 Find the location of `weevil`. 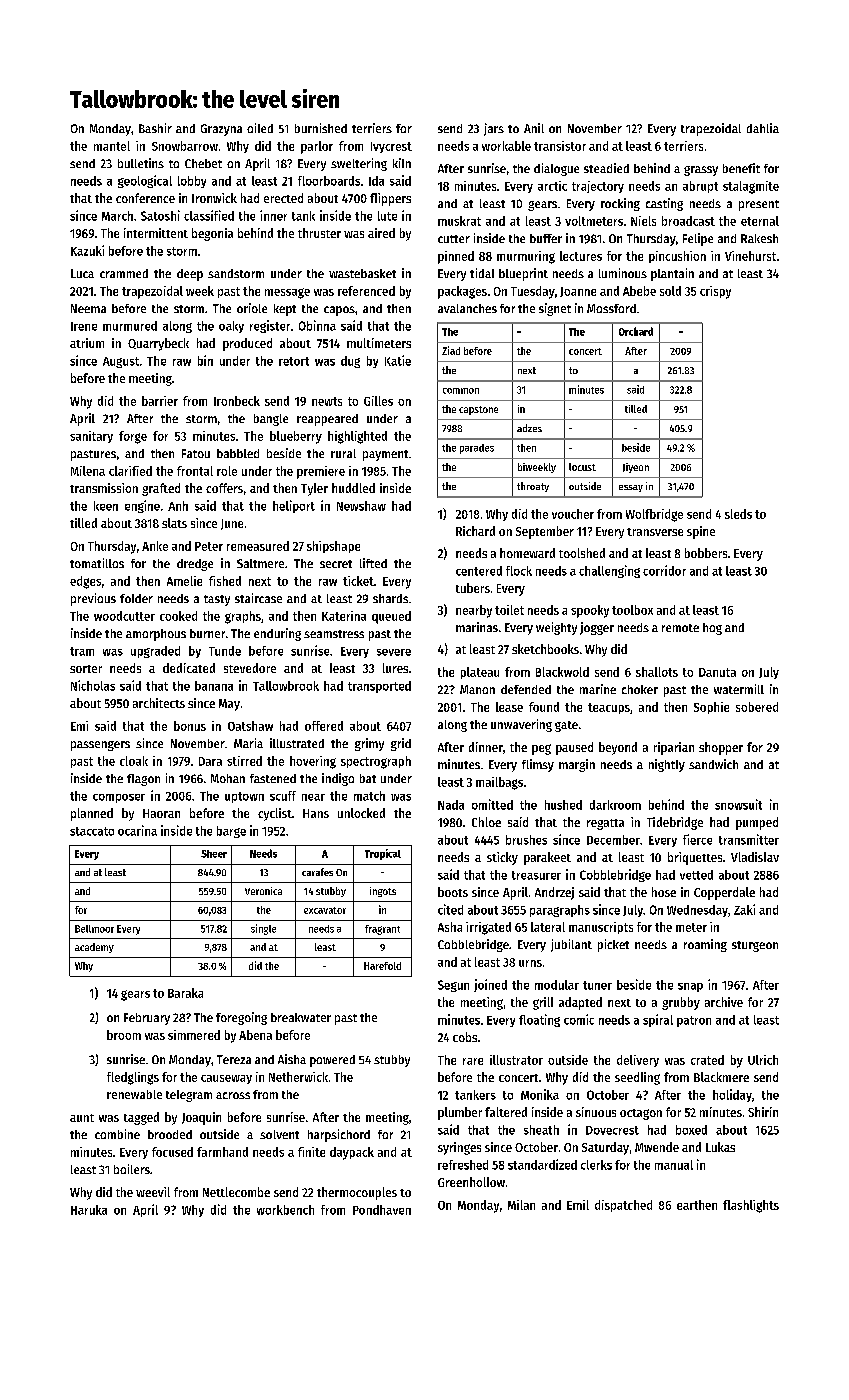

weevil is located at coordinates (153, 1192).
